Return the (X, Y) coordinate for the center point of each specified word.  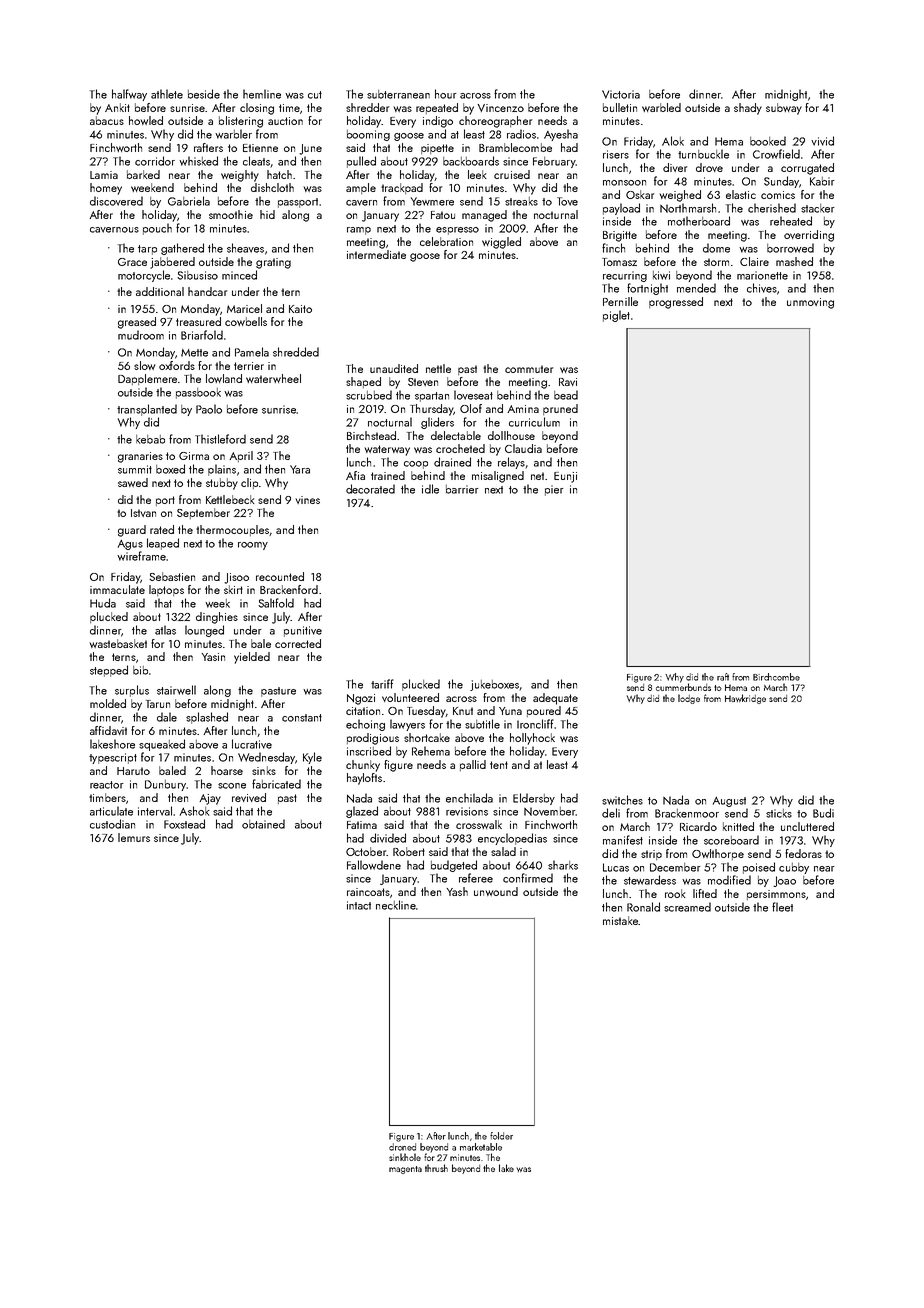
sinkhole (405, 1157)
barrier (462, 489)
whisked (198, 161)
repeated (437, 108)
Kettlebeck (230, 499)
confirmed (528, 878)
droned (402, 1147)
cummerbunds (683, 687)
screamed (687, 907)
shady (748, 109)
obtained (263, 824)
